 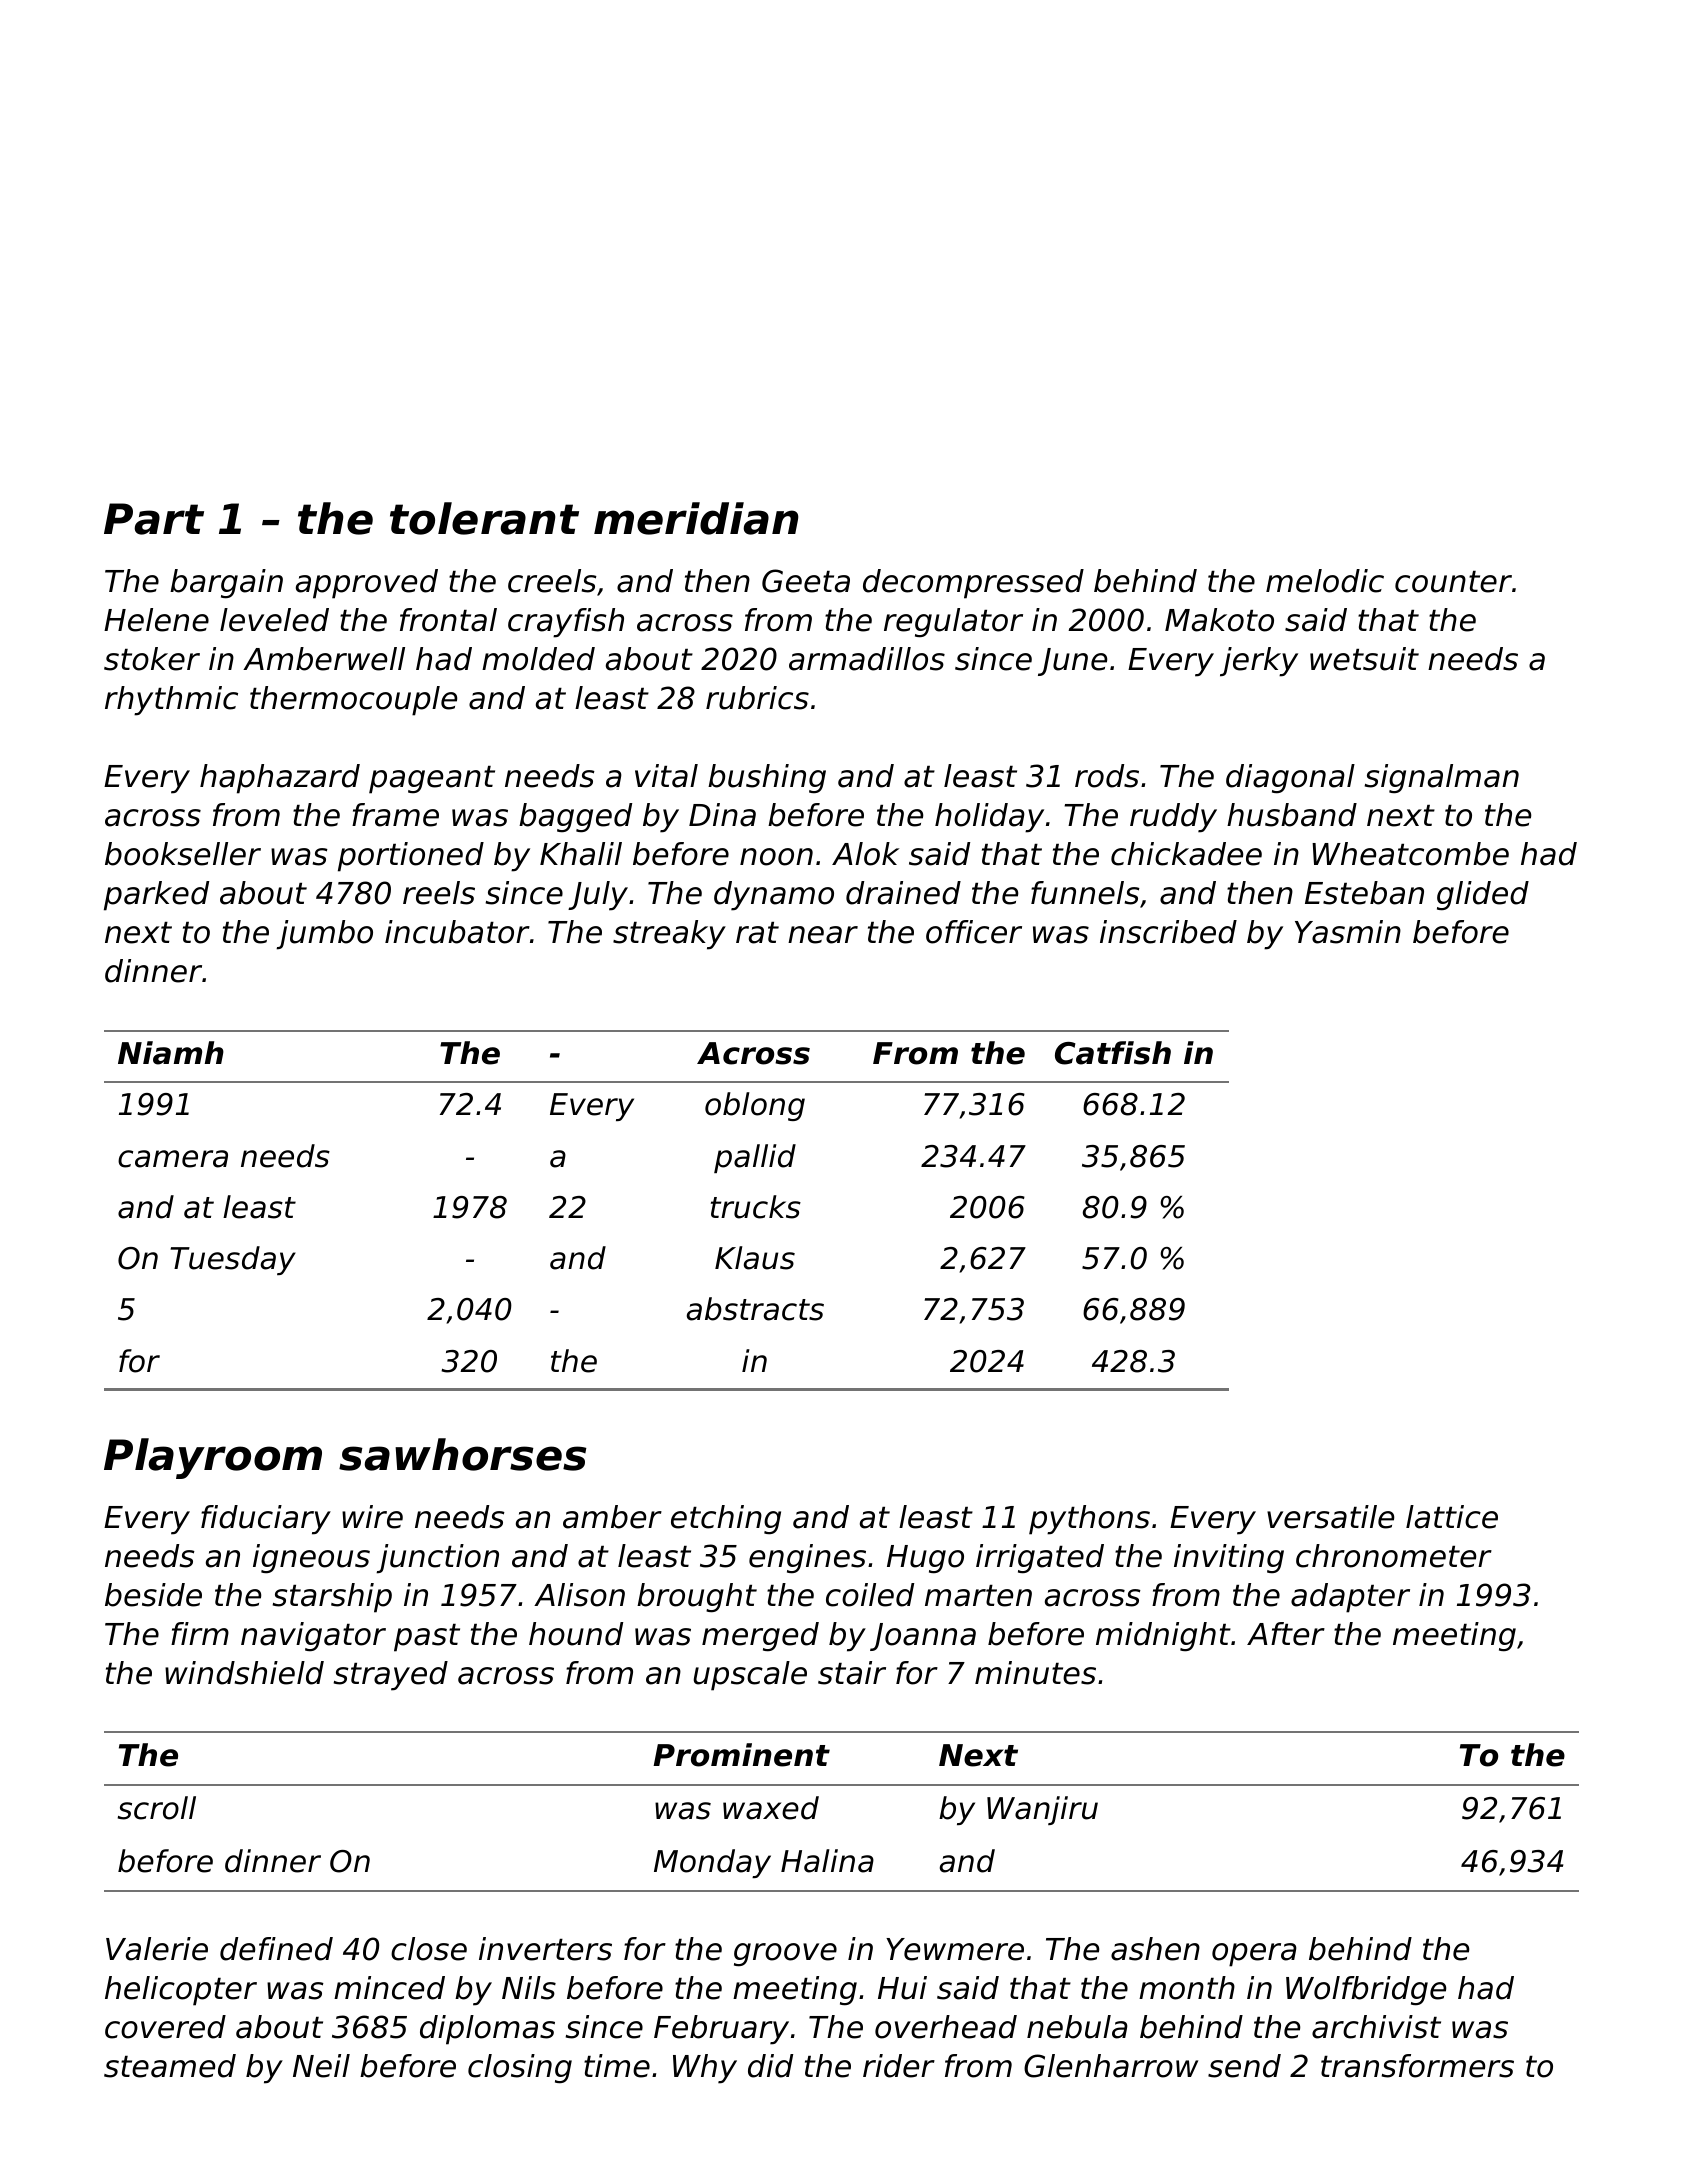 What do you see at coordinates (902, 1988) in the image?
I see `Hui` at bounding box center [902, 1988].
